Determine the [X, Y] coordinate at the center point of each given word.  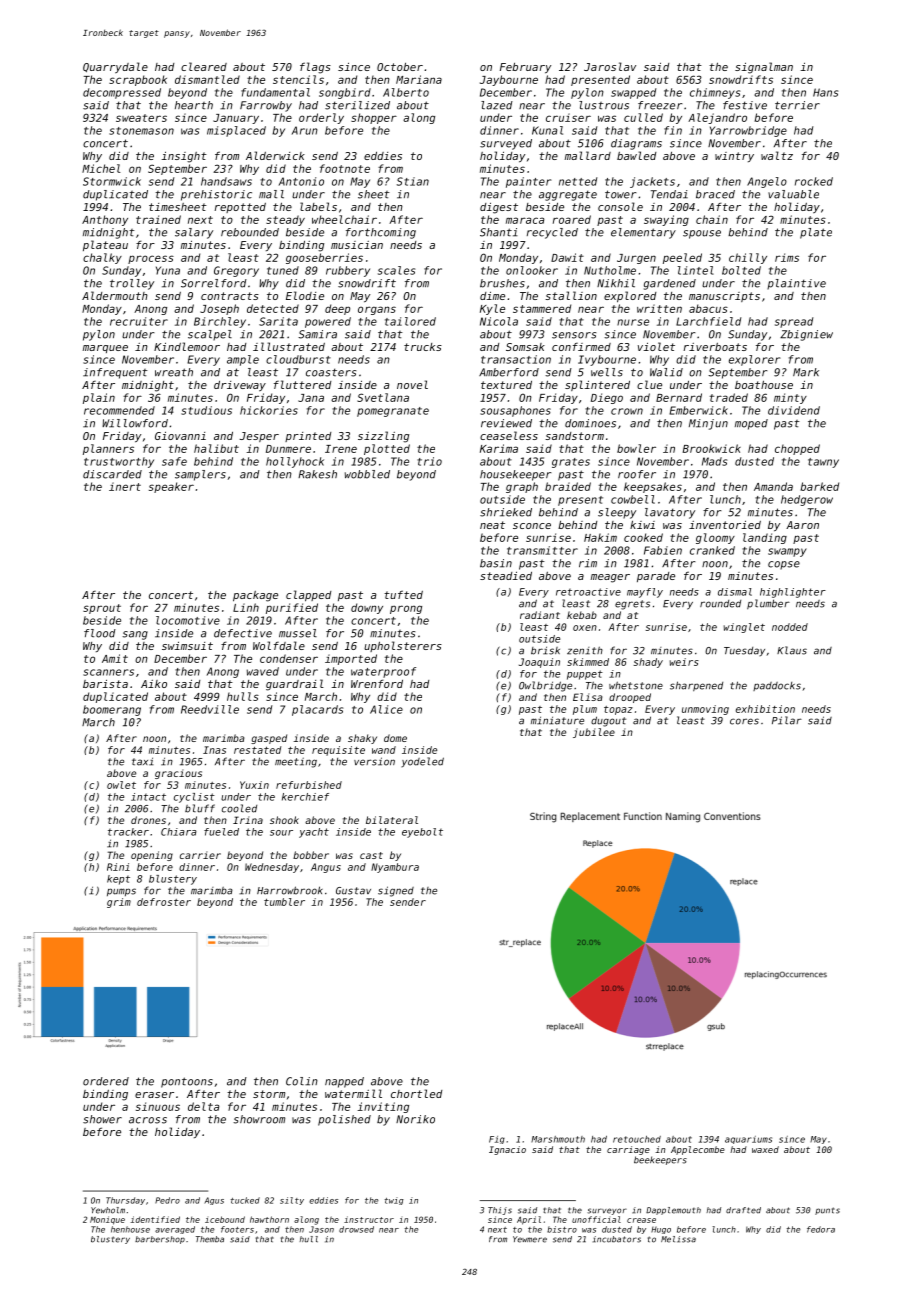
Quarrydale [115, 67]
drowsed [356, 1229]
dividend [794, 410]
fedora [821, 1229]
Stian [413, 181]
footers [237, 1229]
